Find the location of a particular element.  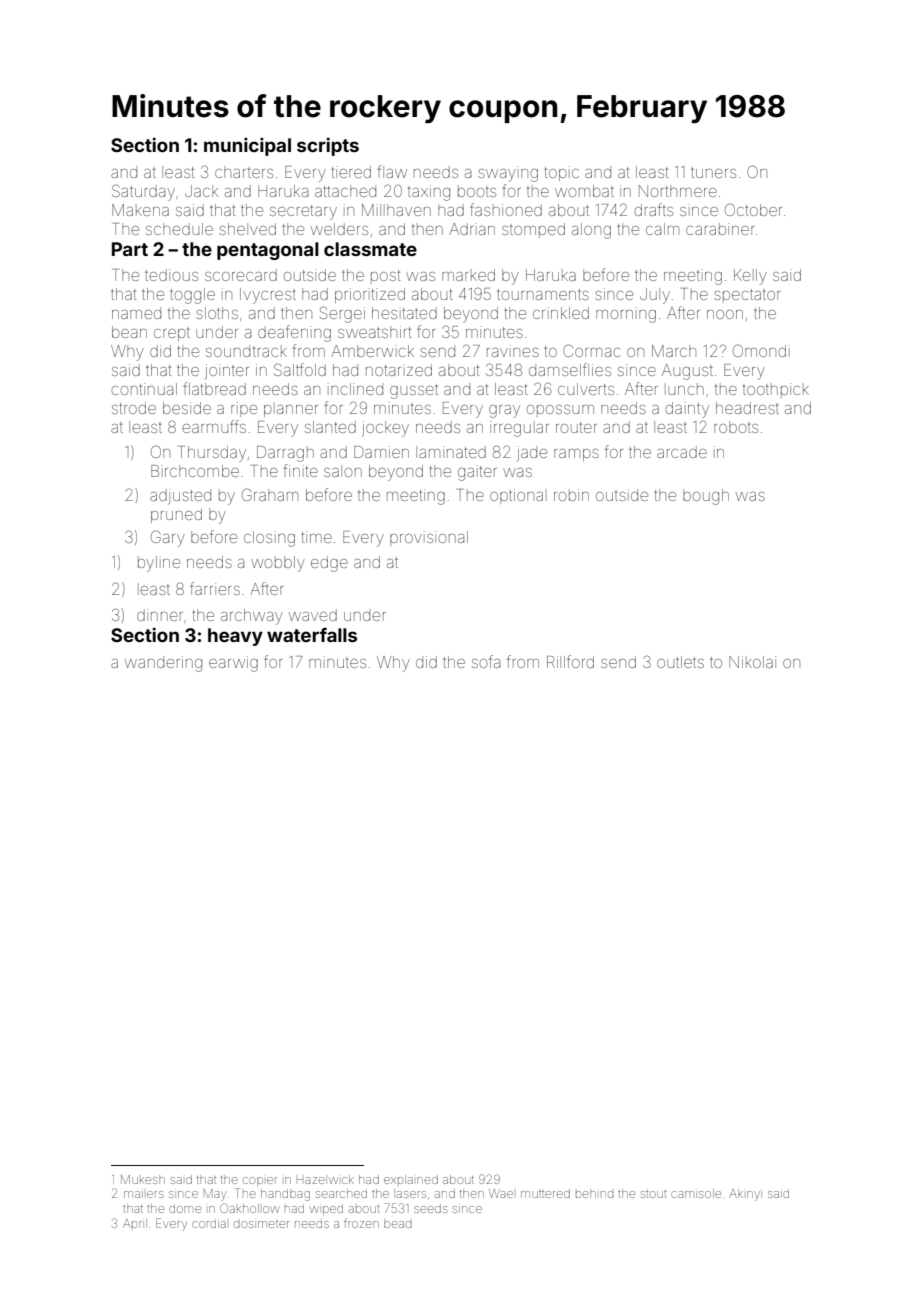

topic is located at coordinates (561, 173).
